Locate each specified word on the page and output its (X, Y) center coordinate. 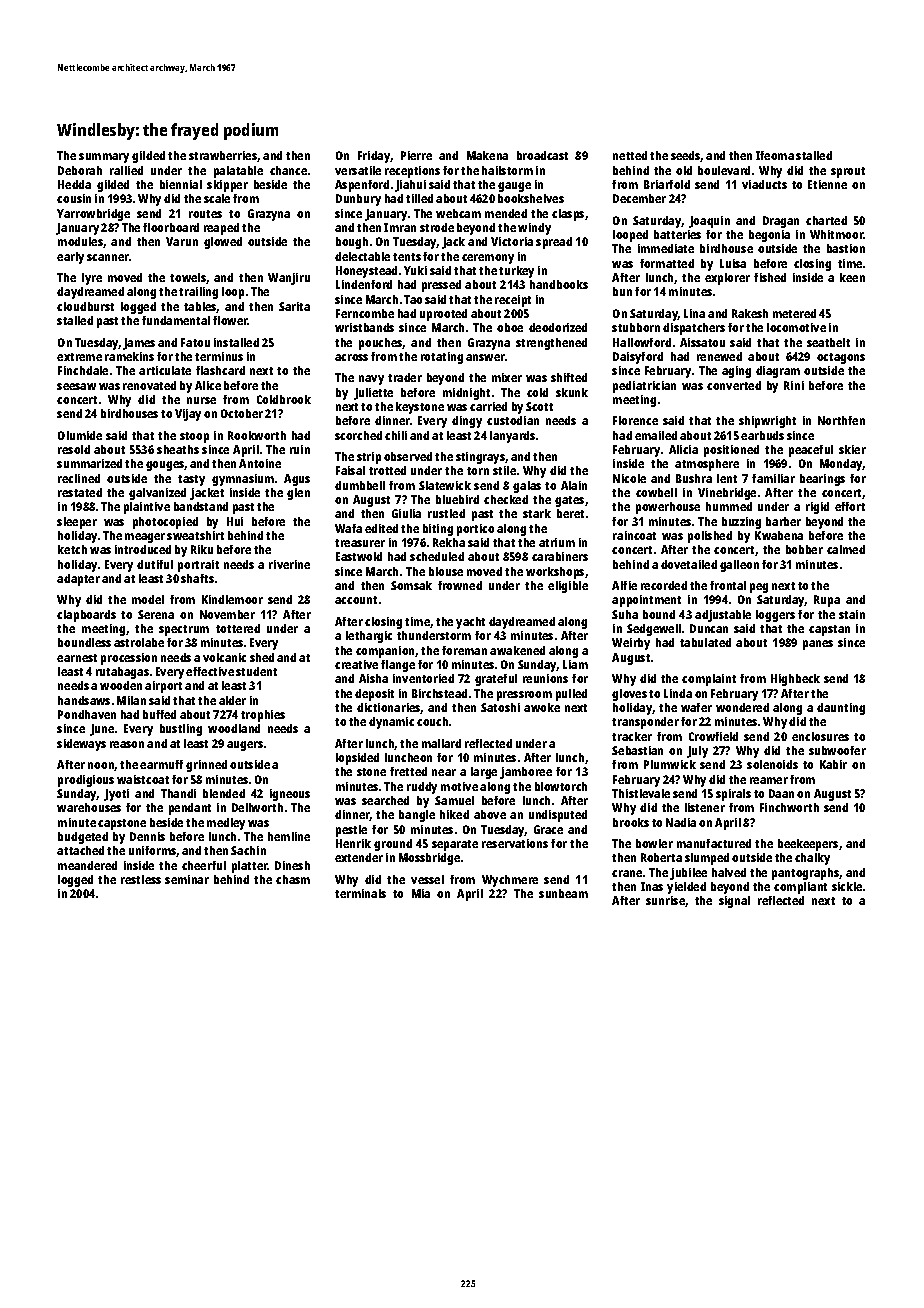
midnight (466, 394)
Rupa (827, 601)
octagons (841, 358)
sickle (847, 886)
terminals (360, 893)
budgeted (83, 838)
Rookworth (257, 435)
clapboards (86, 616)
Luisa (733, 263)
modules (80, 241)
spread (554, 243)
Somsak (411, 585)
